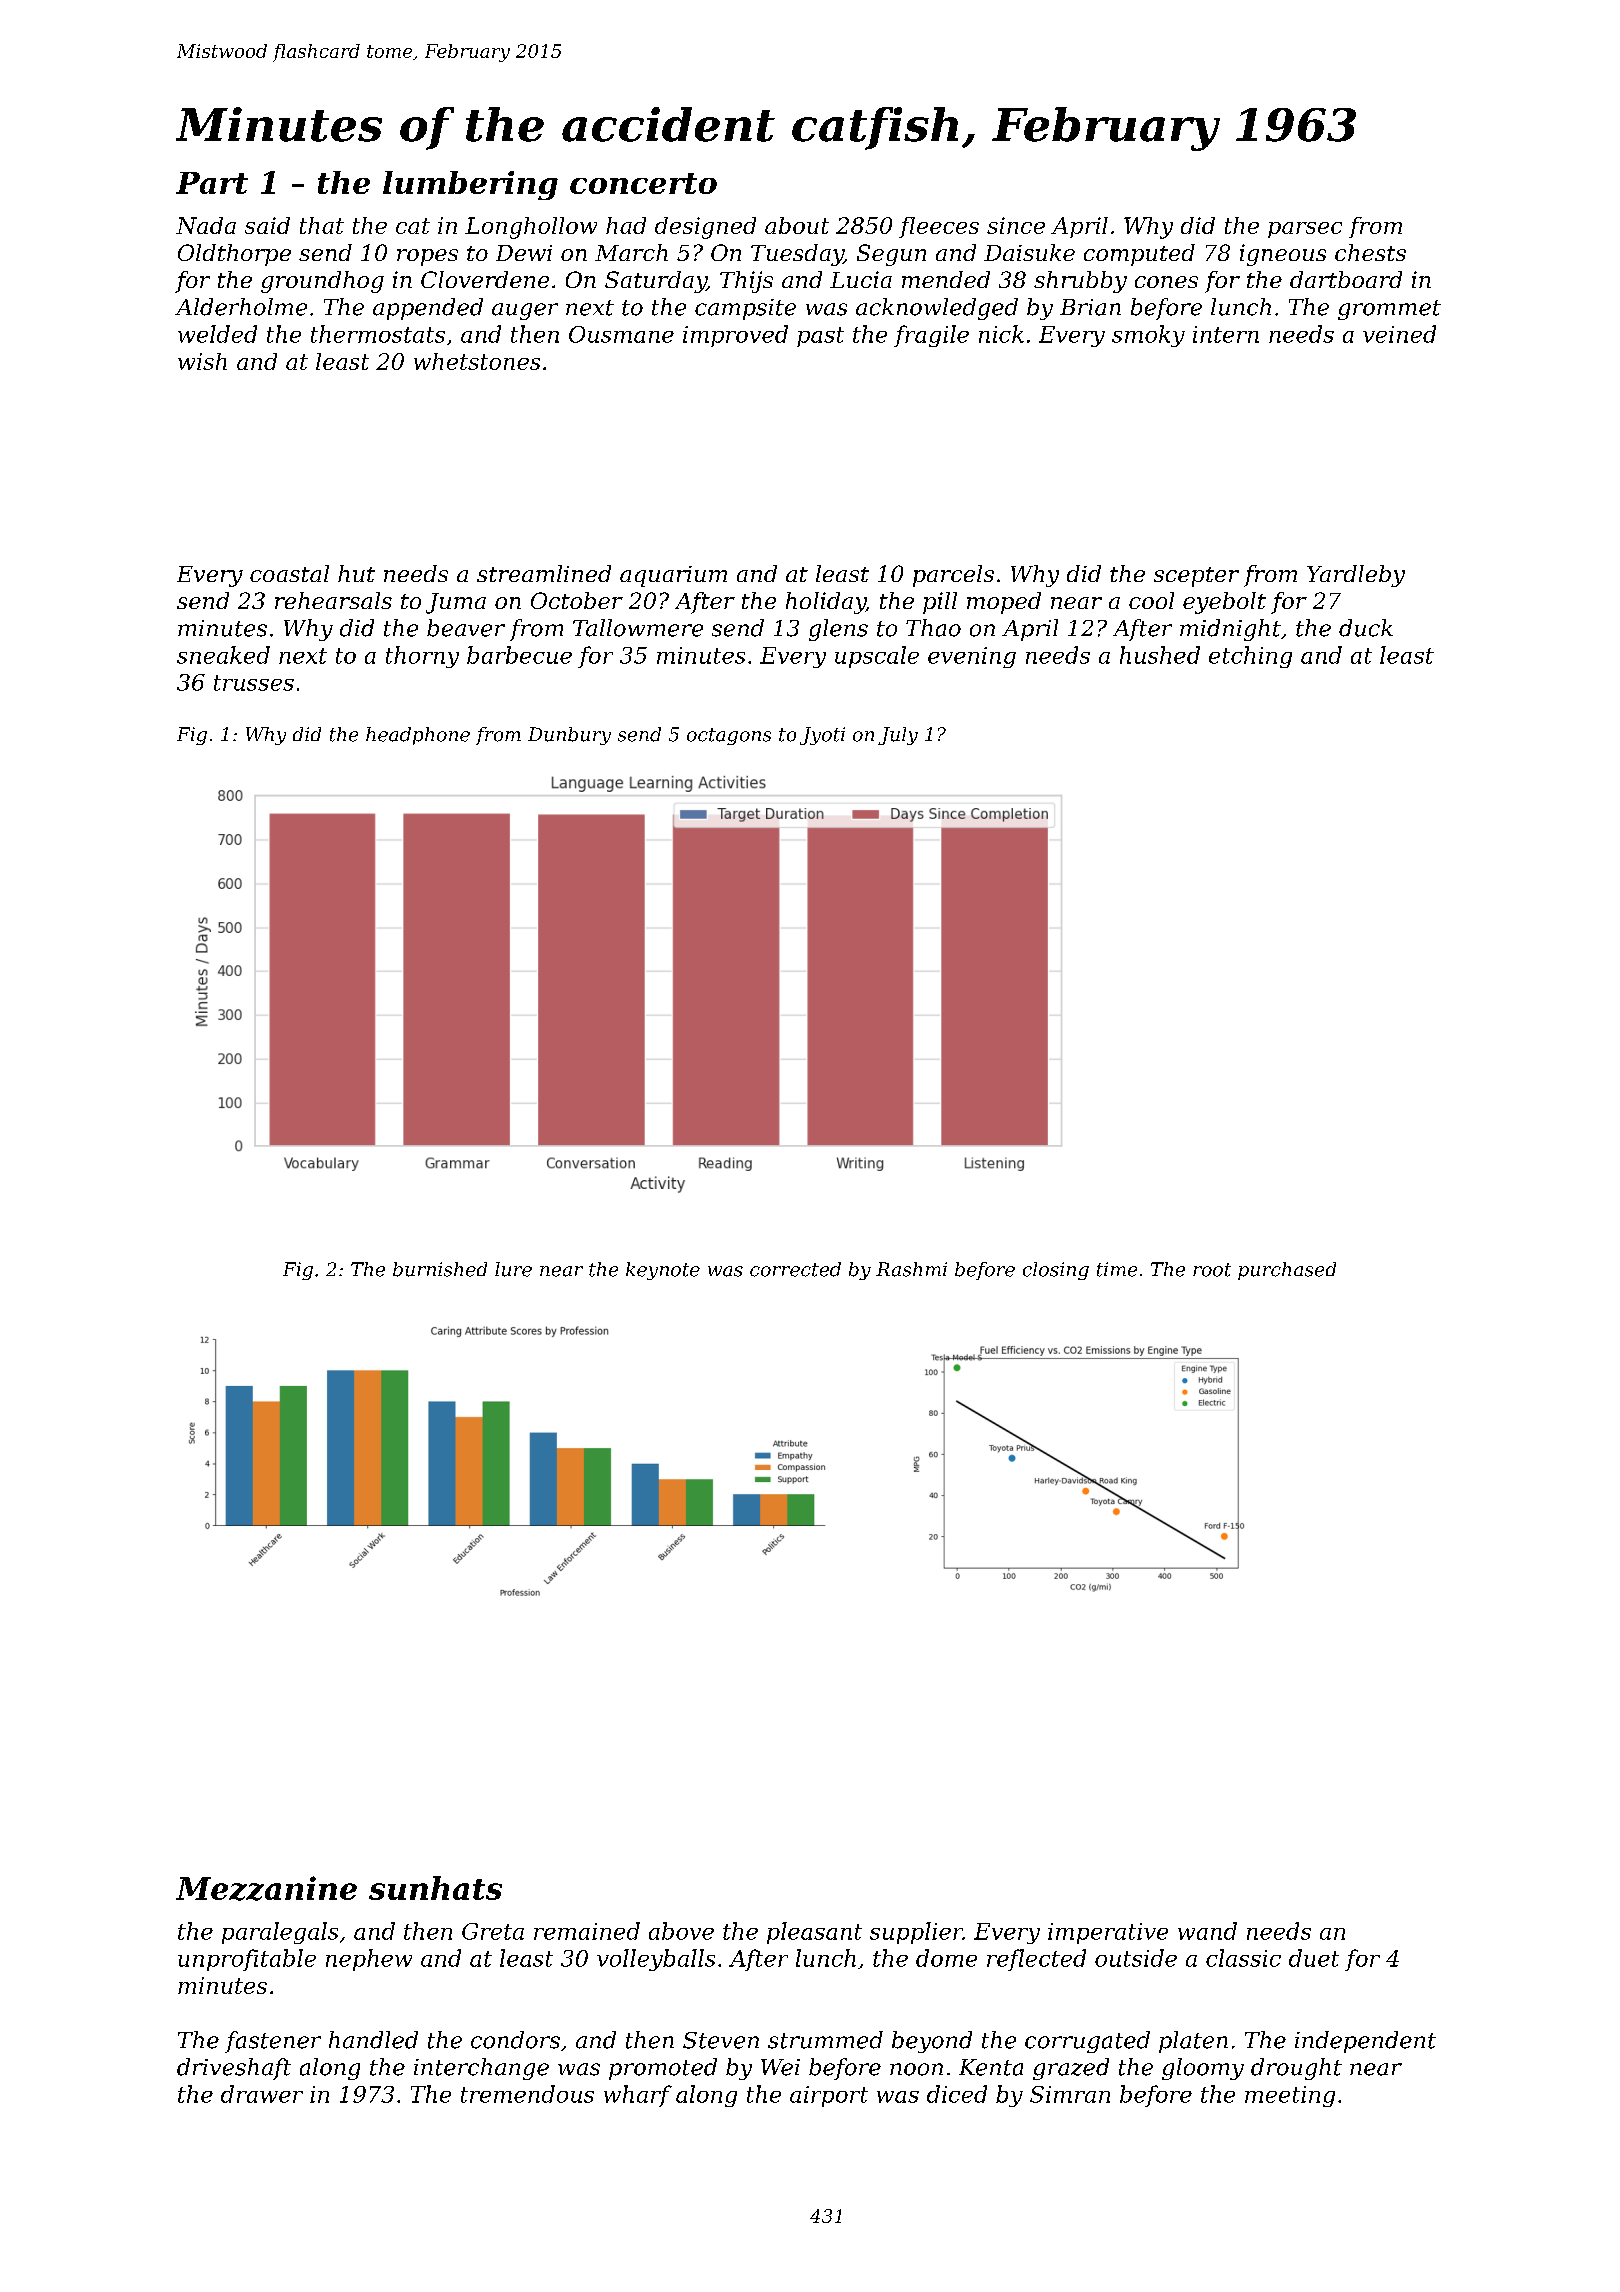 Image resolution: width=1620 pixels, height=2292 pixels. What do you see at coordinates (729, 736) in the document?
I see `octagons` at bounding box center [729, 736].
